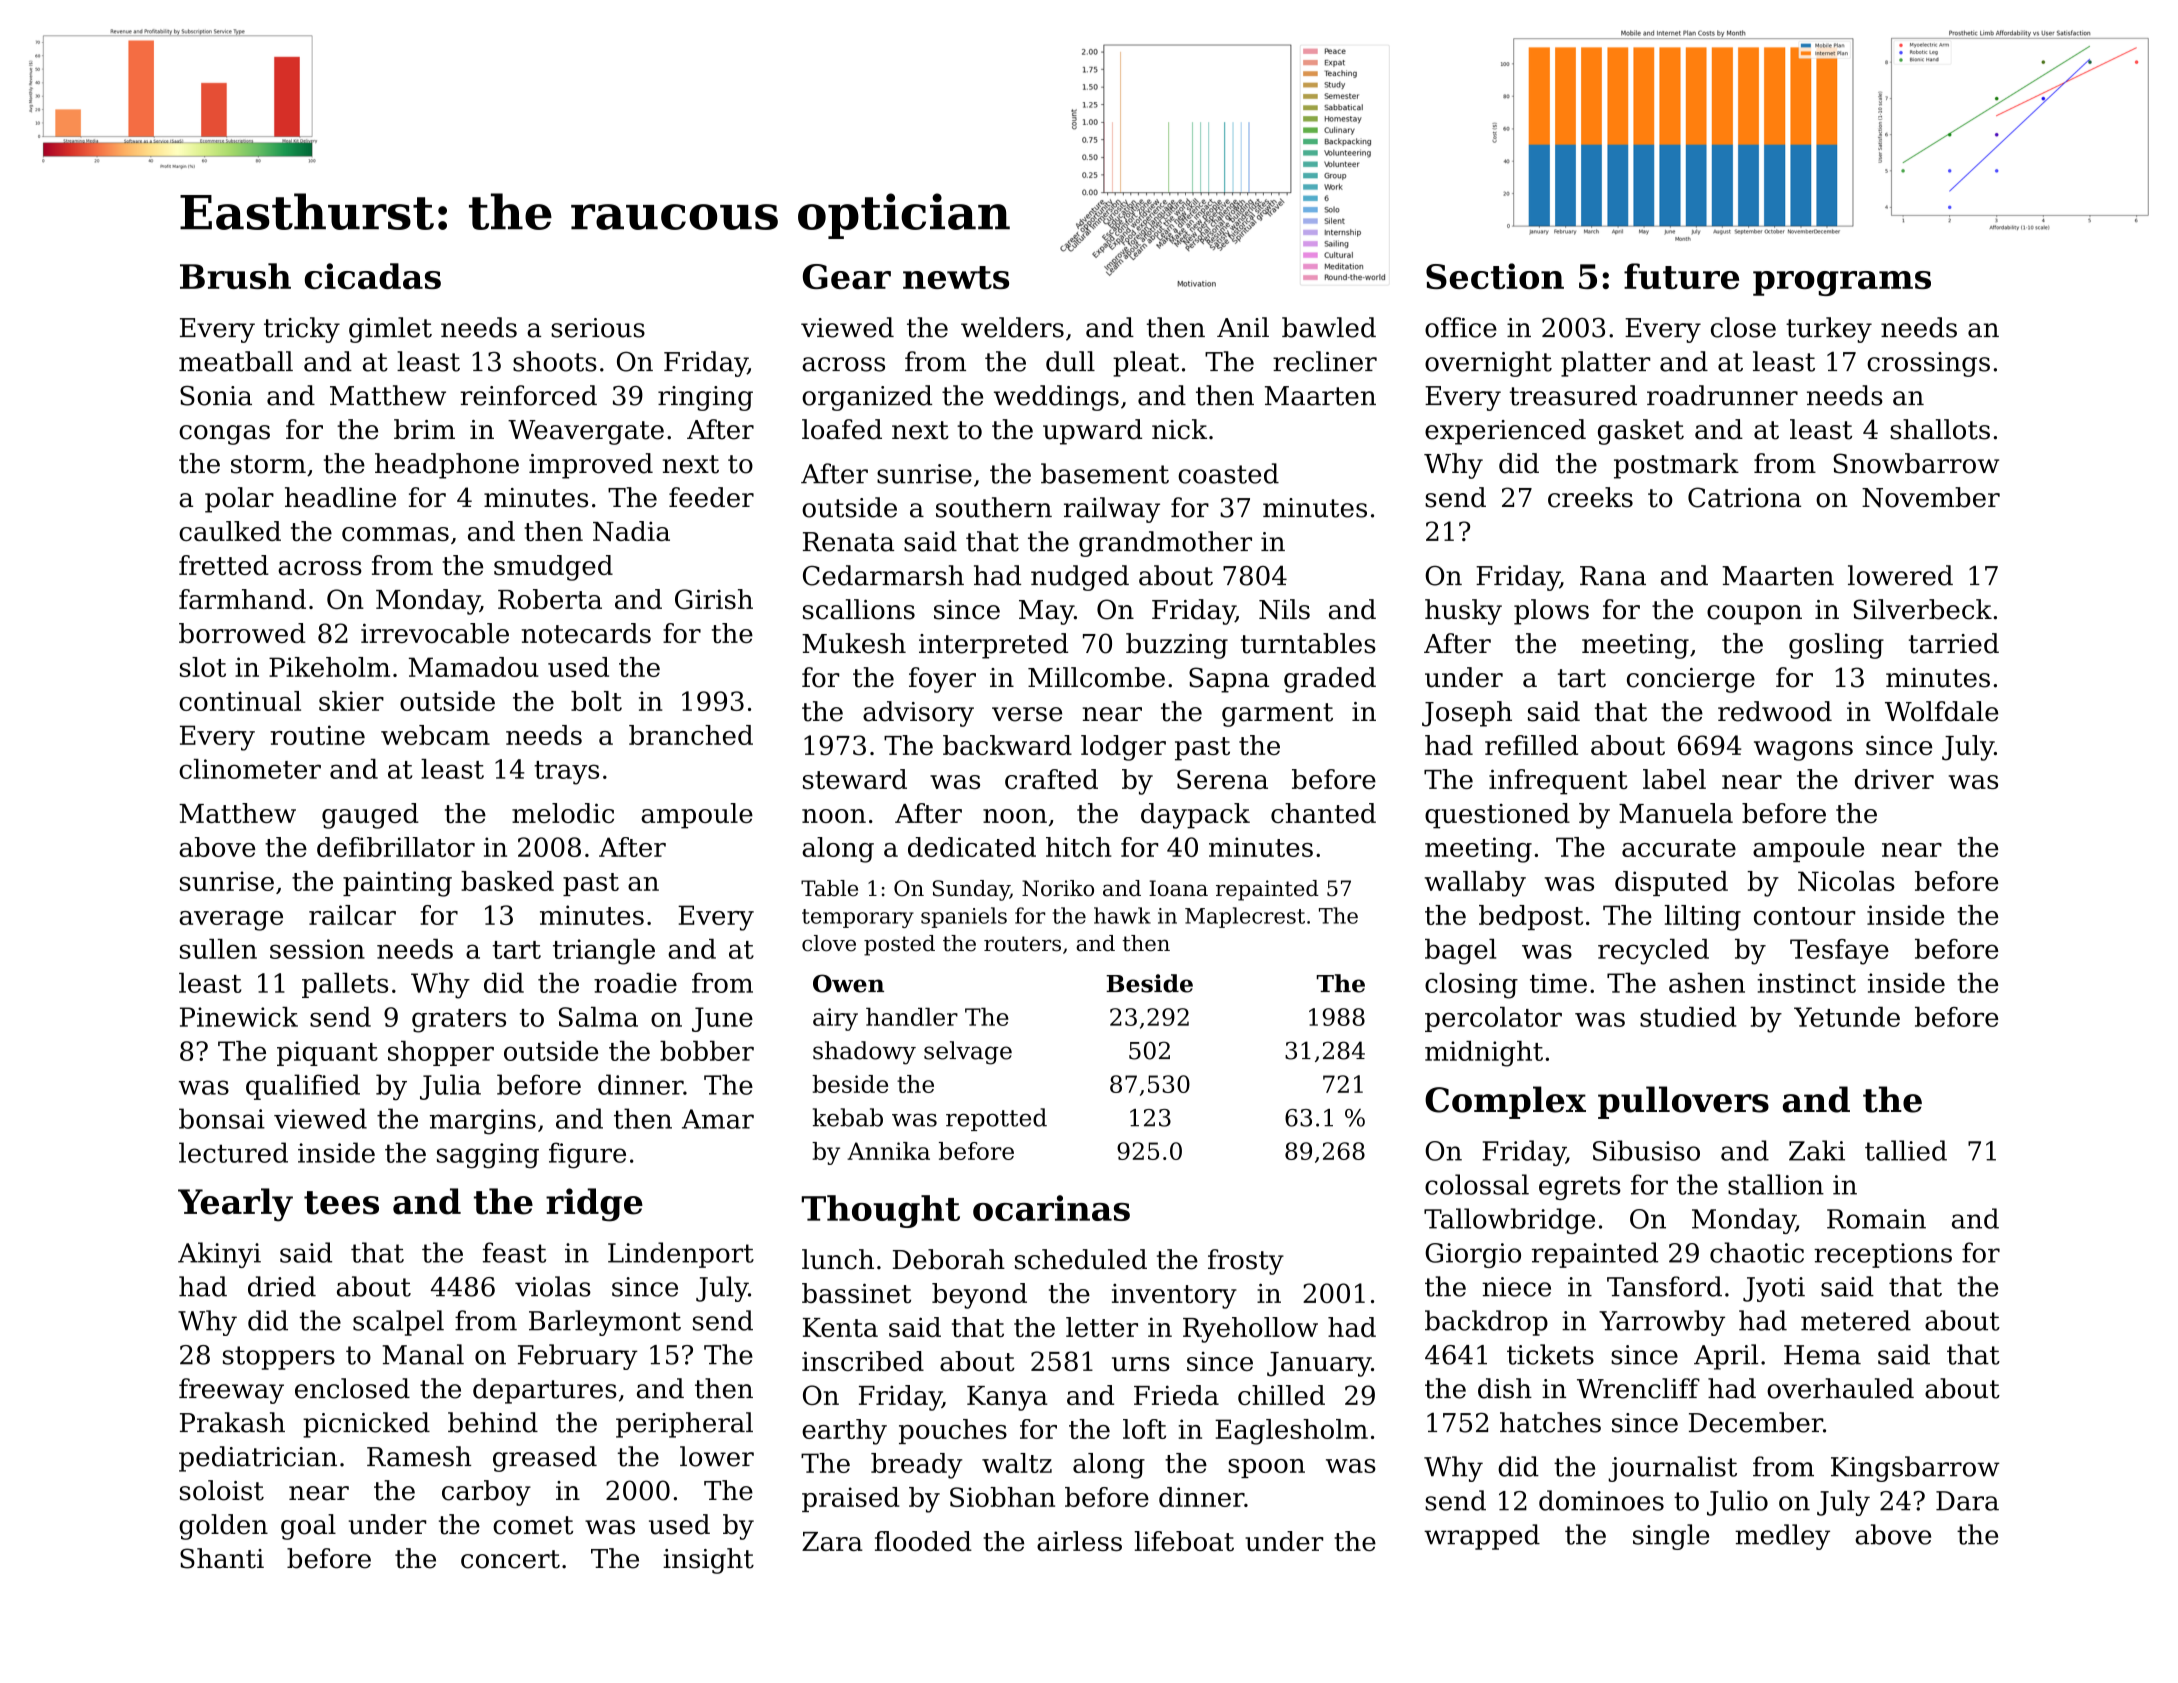 The width and height of the screenshot is (2178, 1683). Describe the element at coordinates (1846, 881) in the screenshot. I see `Nicolas` at that location.
